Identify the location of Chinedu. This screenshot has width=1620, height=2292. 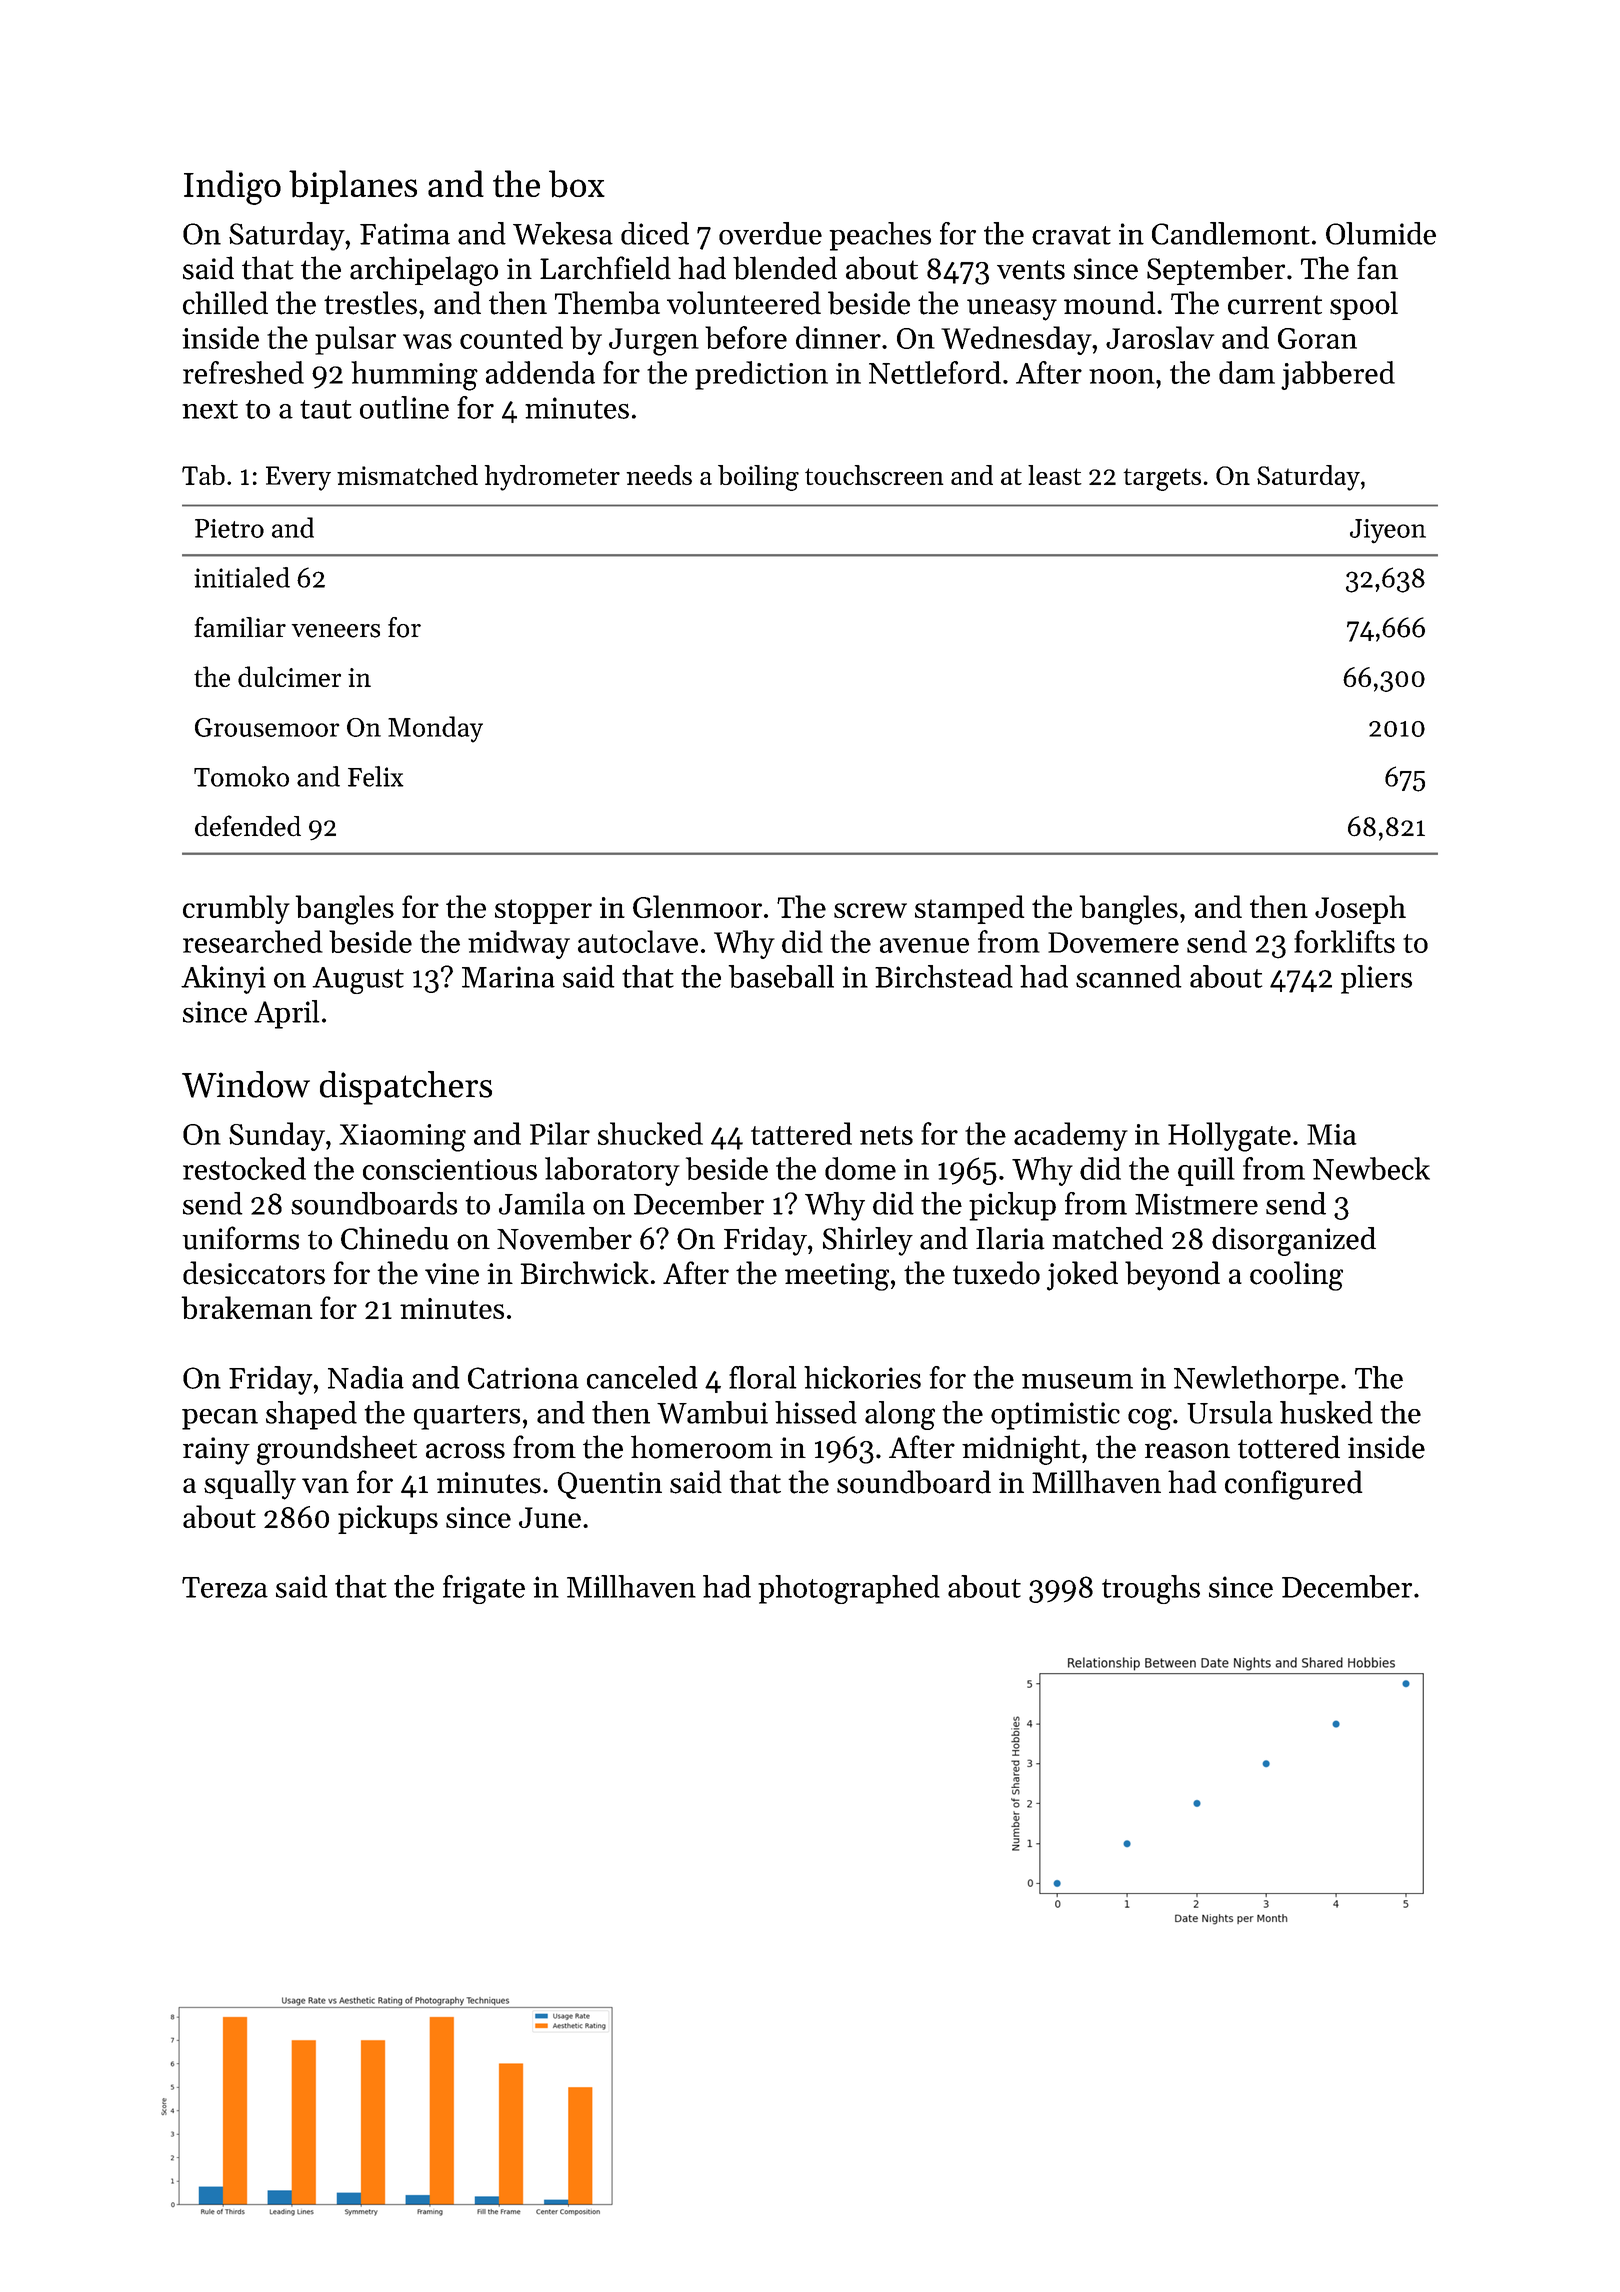
(395, 1238).
